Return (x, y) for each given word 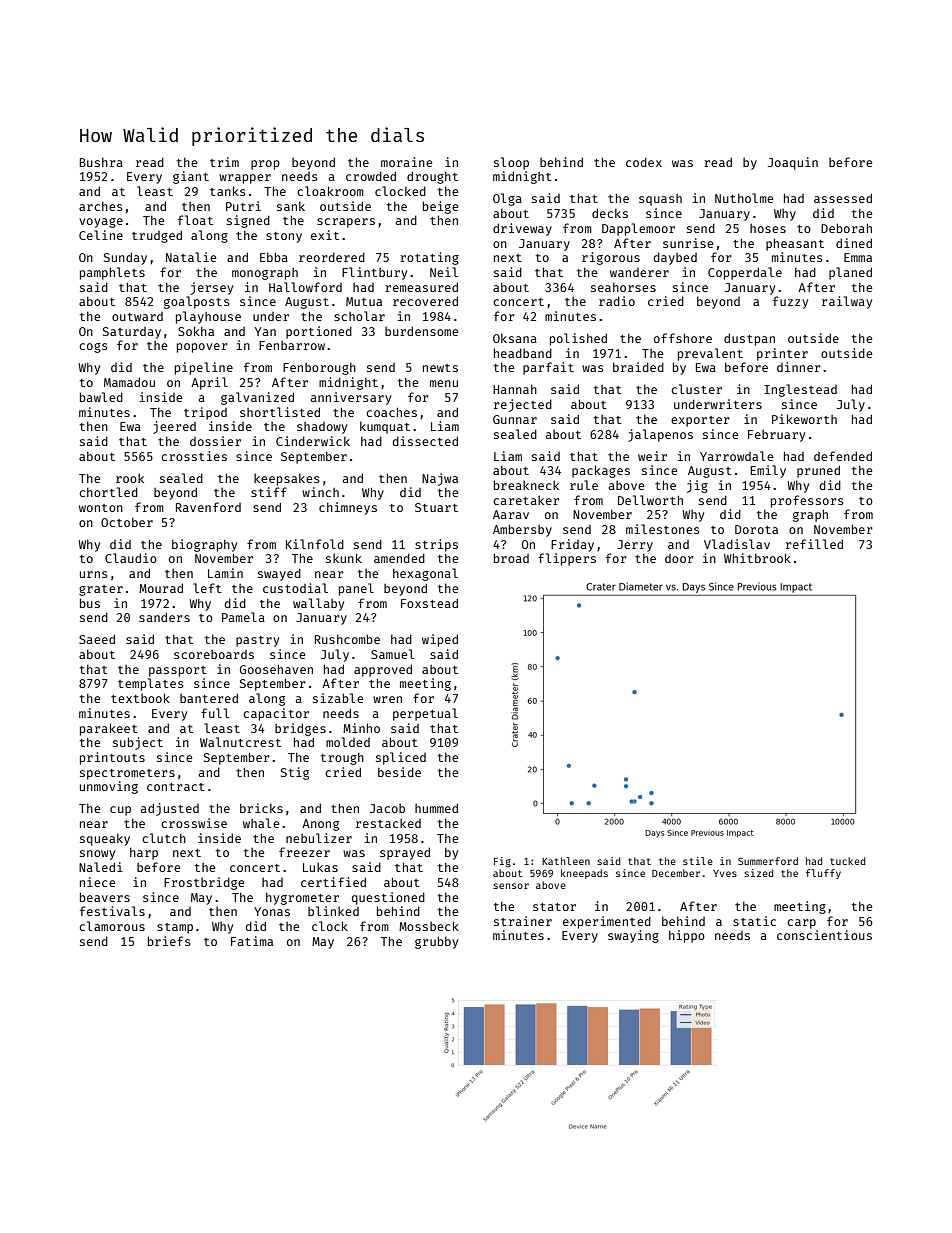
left (207, 588)
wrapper (245, 179)
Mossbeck (429, 926)
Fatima (252, 941)
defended (843, 456)
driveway (522, 229)
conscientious (824, 935)
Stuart (436, 507)
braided (638, 367)
